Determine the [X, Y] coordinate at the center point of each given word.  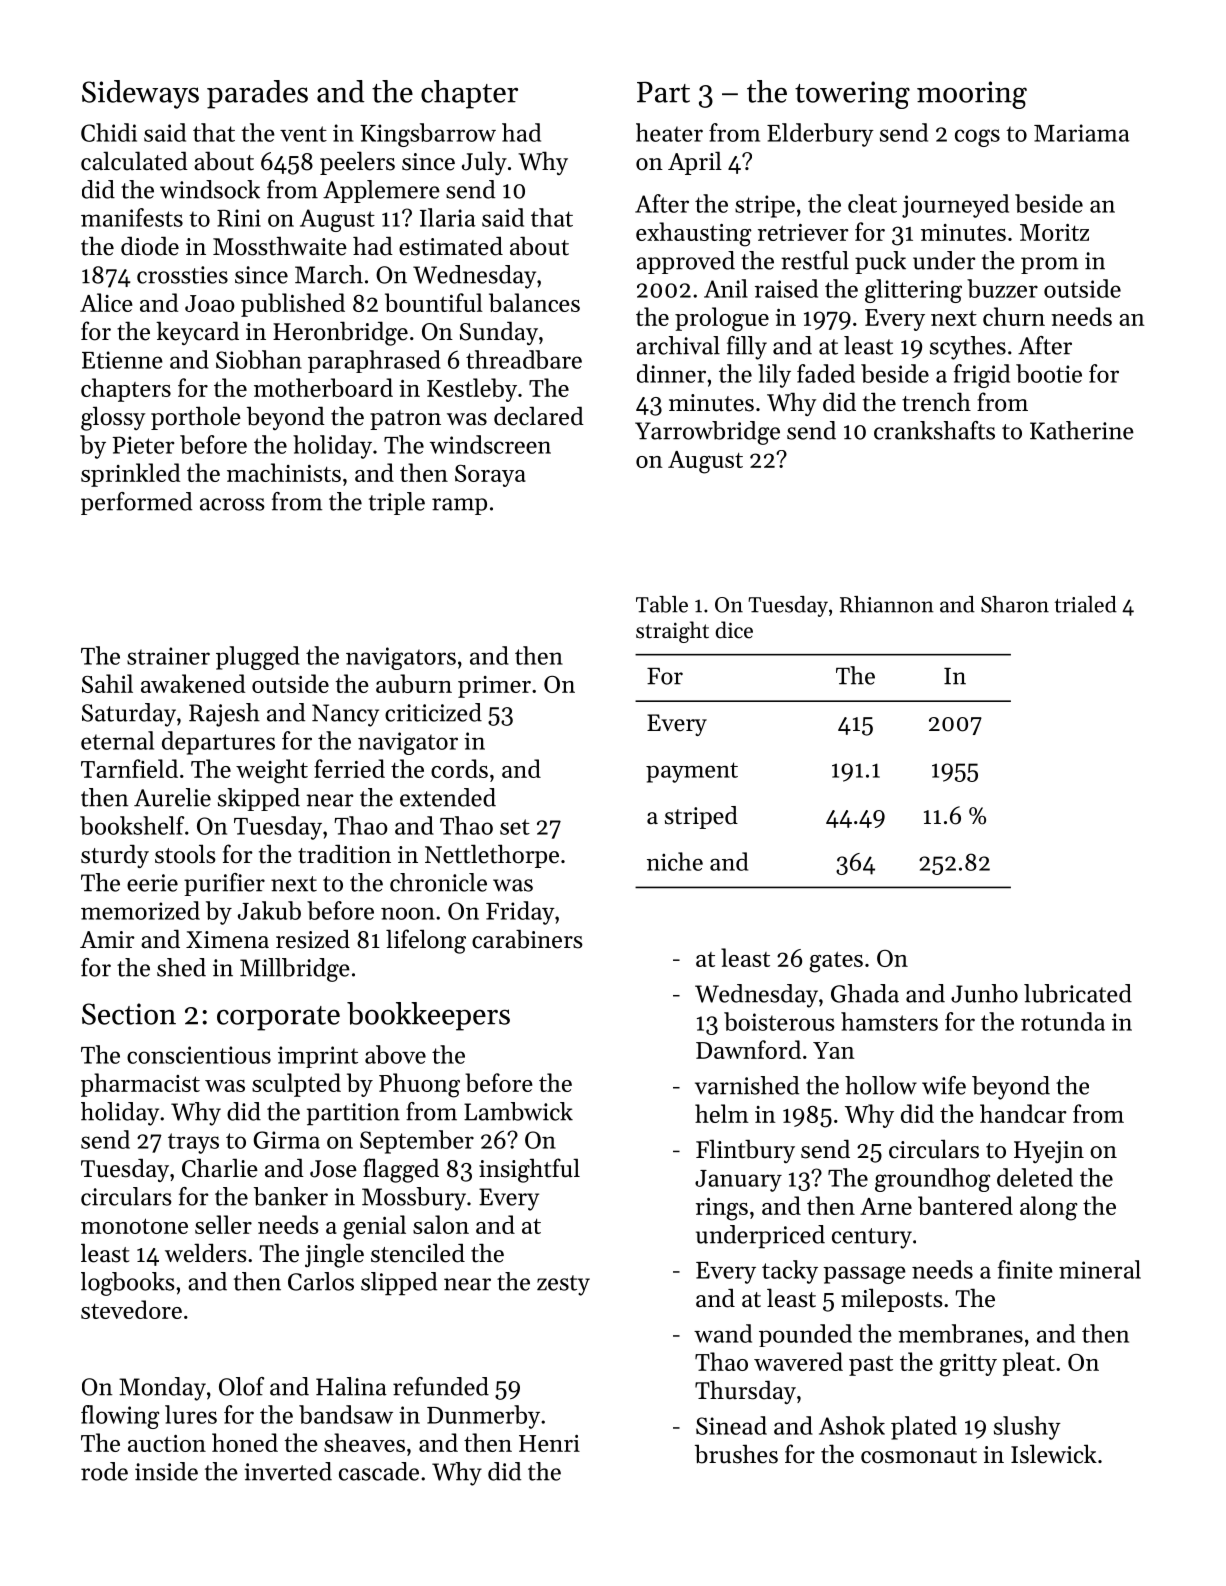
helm [722, 1113]
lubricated [1078, 993]
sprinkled [130, 475]
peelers [357, 163]
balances [534, 302]
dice [734, 630]
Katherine [1082, 430]
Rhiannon [887, 604]
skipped [259, 799]
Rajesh [224, 715]
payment [692, 772]
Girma [287, 1140]
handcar [1023, 1113]
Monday [162, 1389]
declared [539, 416]
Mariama [1082, 133]
